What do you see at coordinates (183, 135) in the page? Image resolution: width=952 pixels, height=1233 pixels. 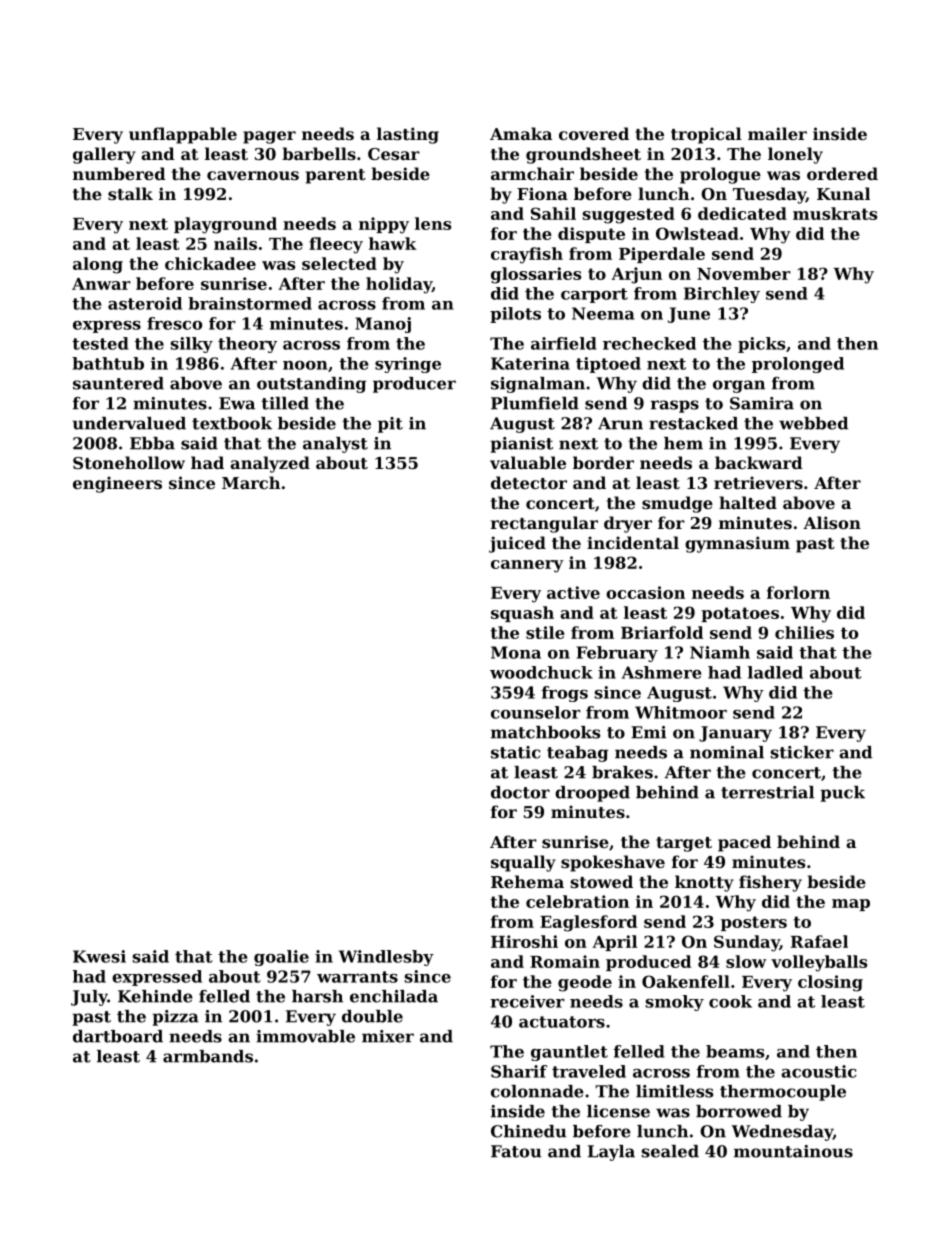 I see `unflappable` at bounding box center [183, 135].
